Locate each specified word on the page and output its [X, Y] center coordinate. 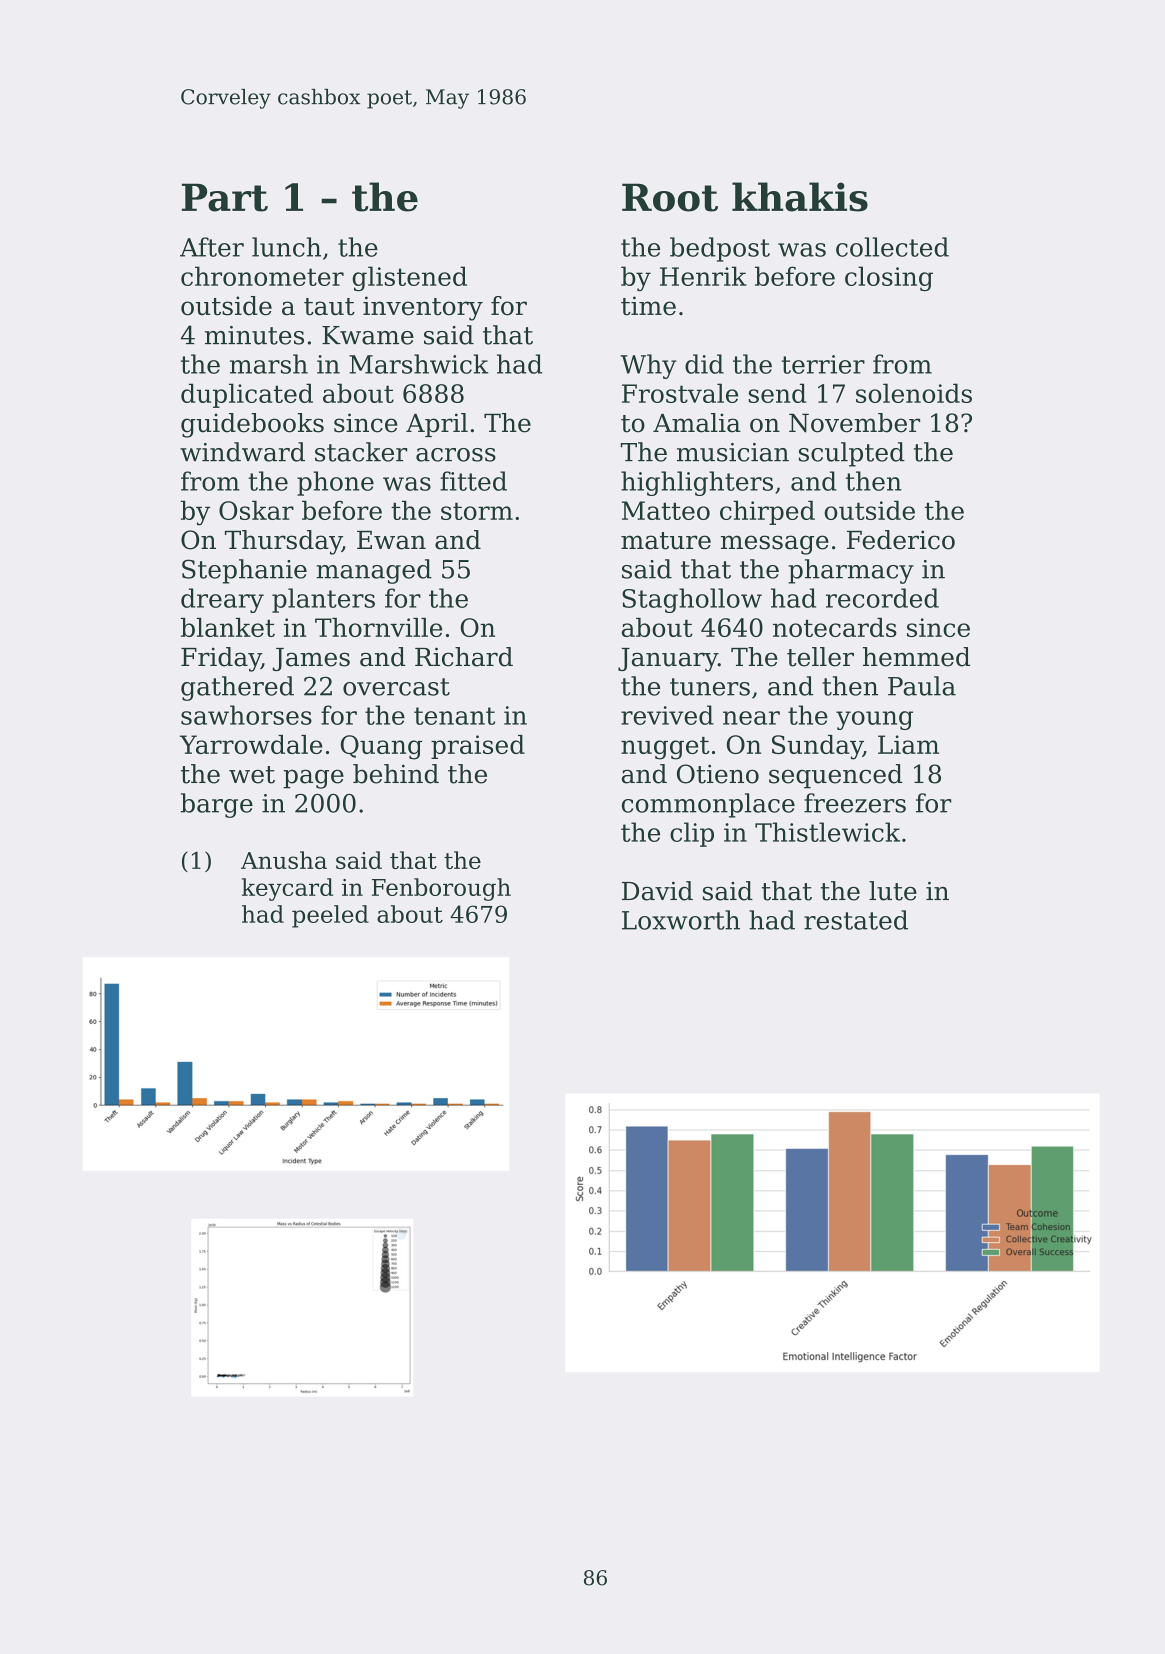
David [657, 891]
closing [889, 278]
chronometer [262, 276]
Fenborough [441, 889]
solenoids [914, 393]
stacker [361, 452]
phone [335, 483]
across [456, 455]
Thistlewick [827, 832]
